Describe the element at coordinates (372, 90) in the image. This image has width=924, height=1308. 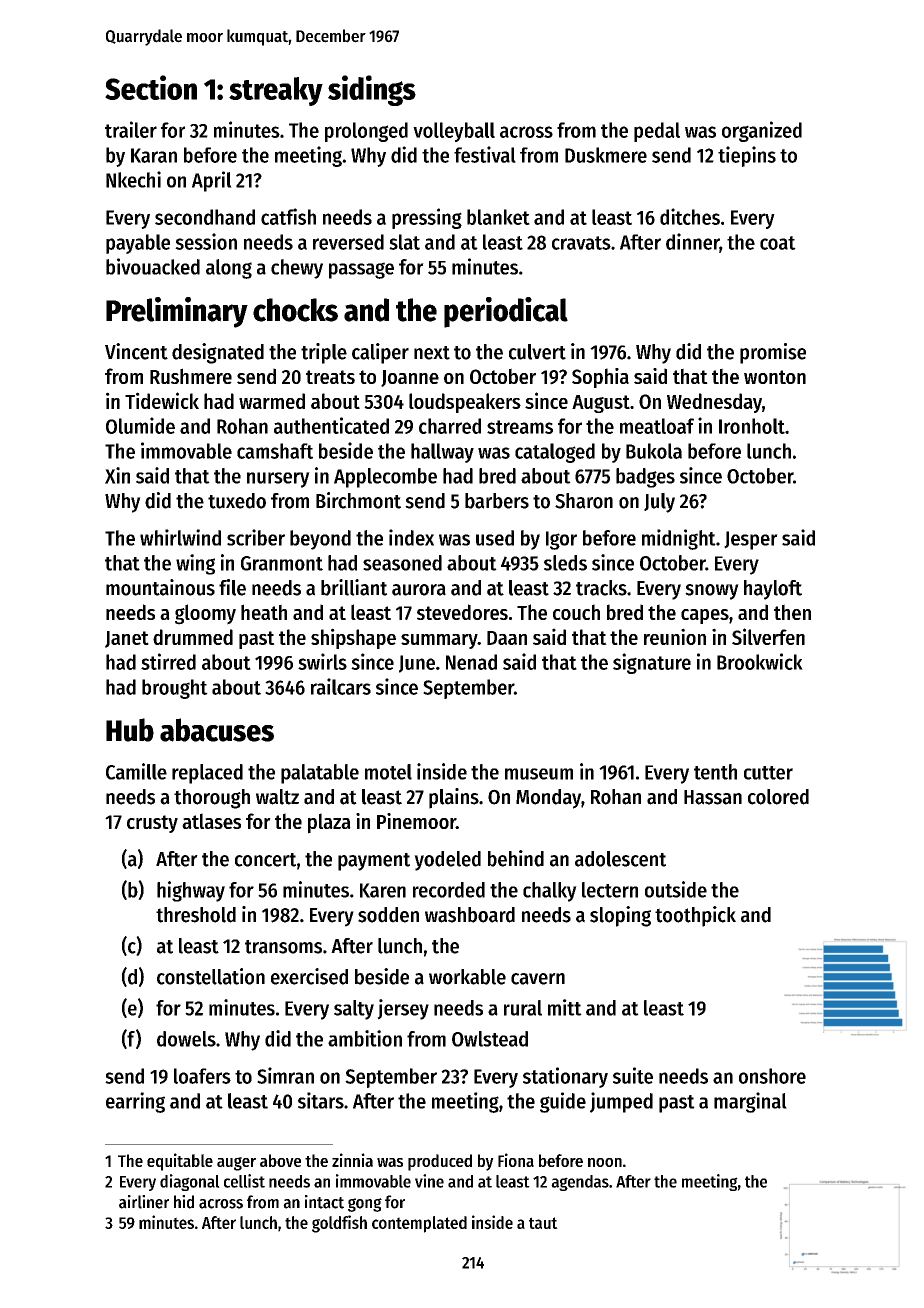
I see `sidings` at that location.
